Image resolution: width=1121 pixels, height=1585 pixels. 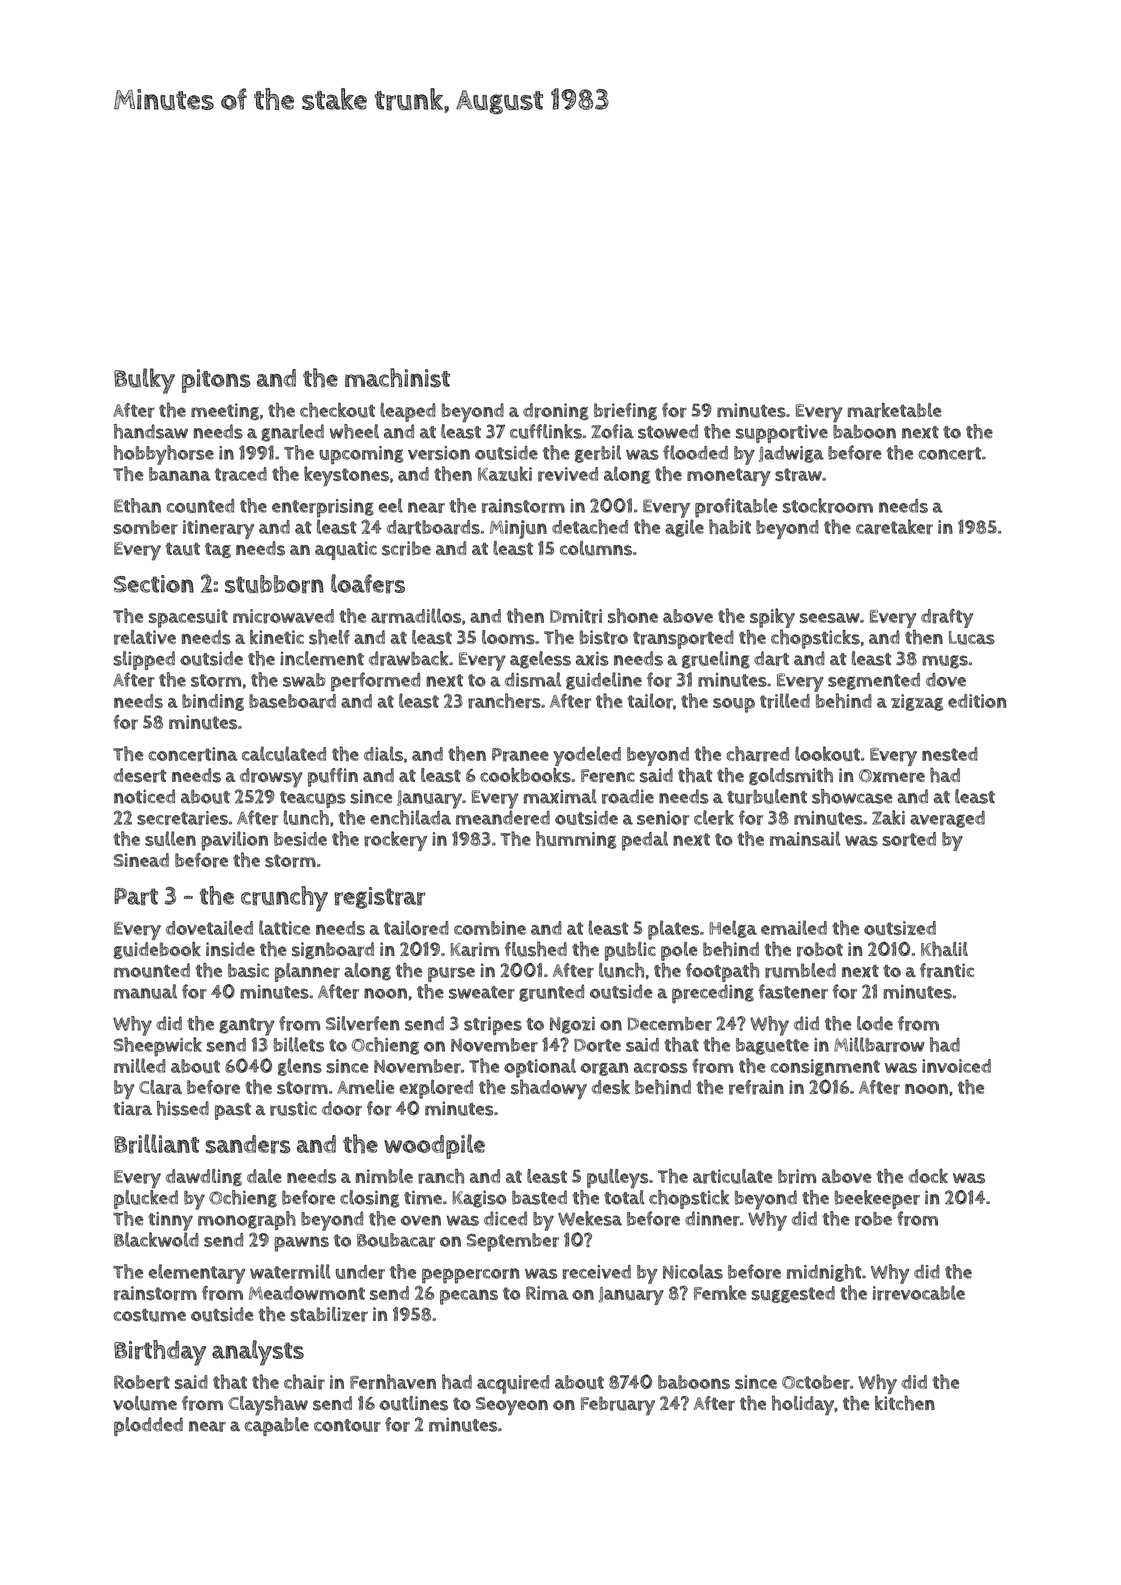 What do you see at coordinates (729, 477) in the screenshot?
I see `monetary` at bounding box center [729, 477].
